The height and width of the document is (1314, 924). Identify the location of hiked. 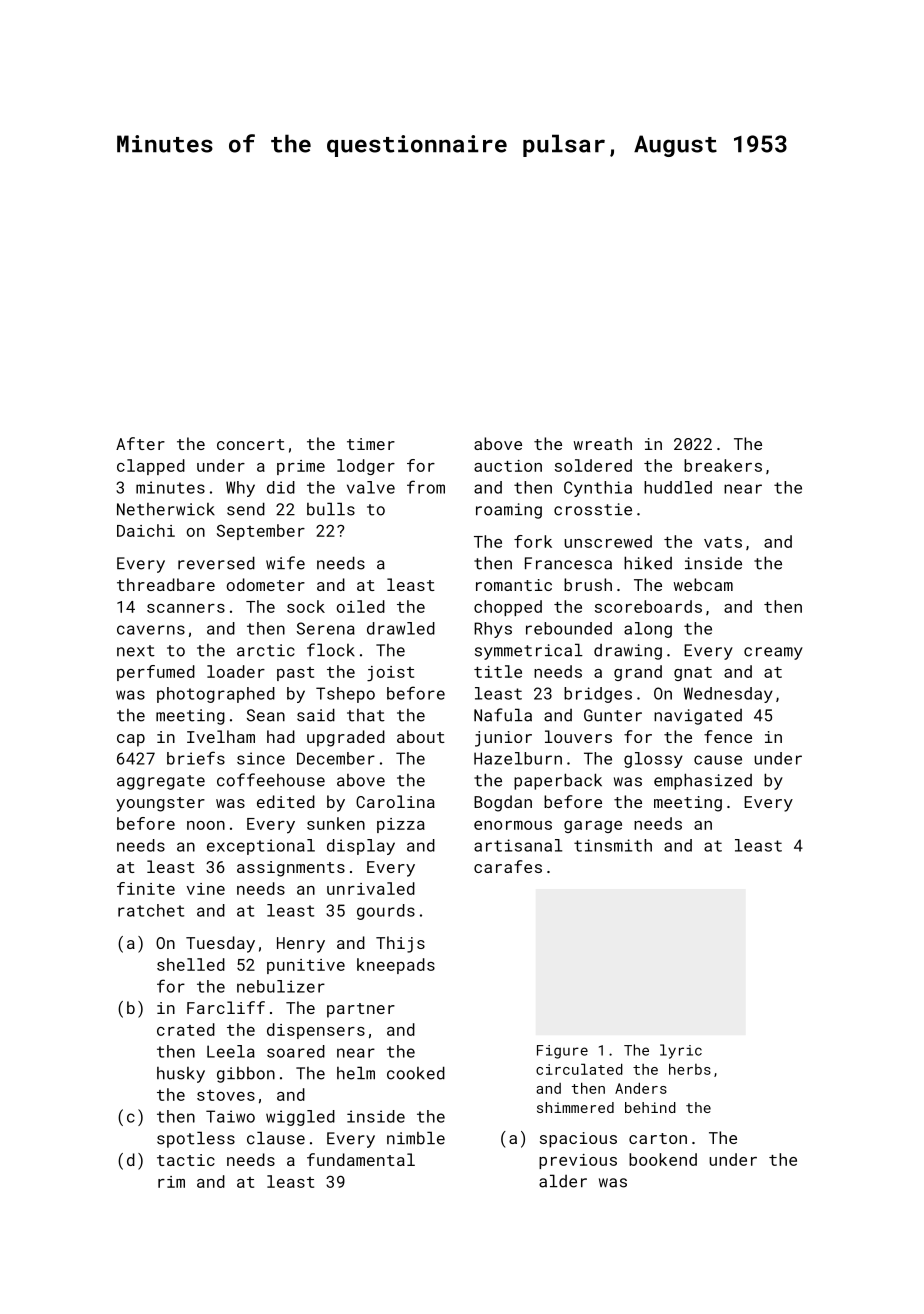
(648, 563).
